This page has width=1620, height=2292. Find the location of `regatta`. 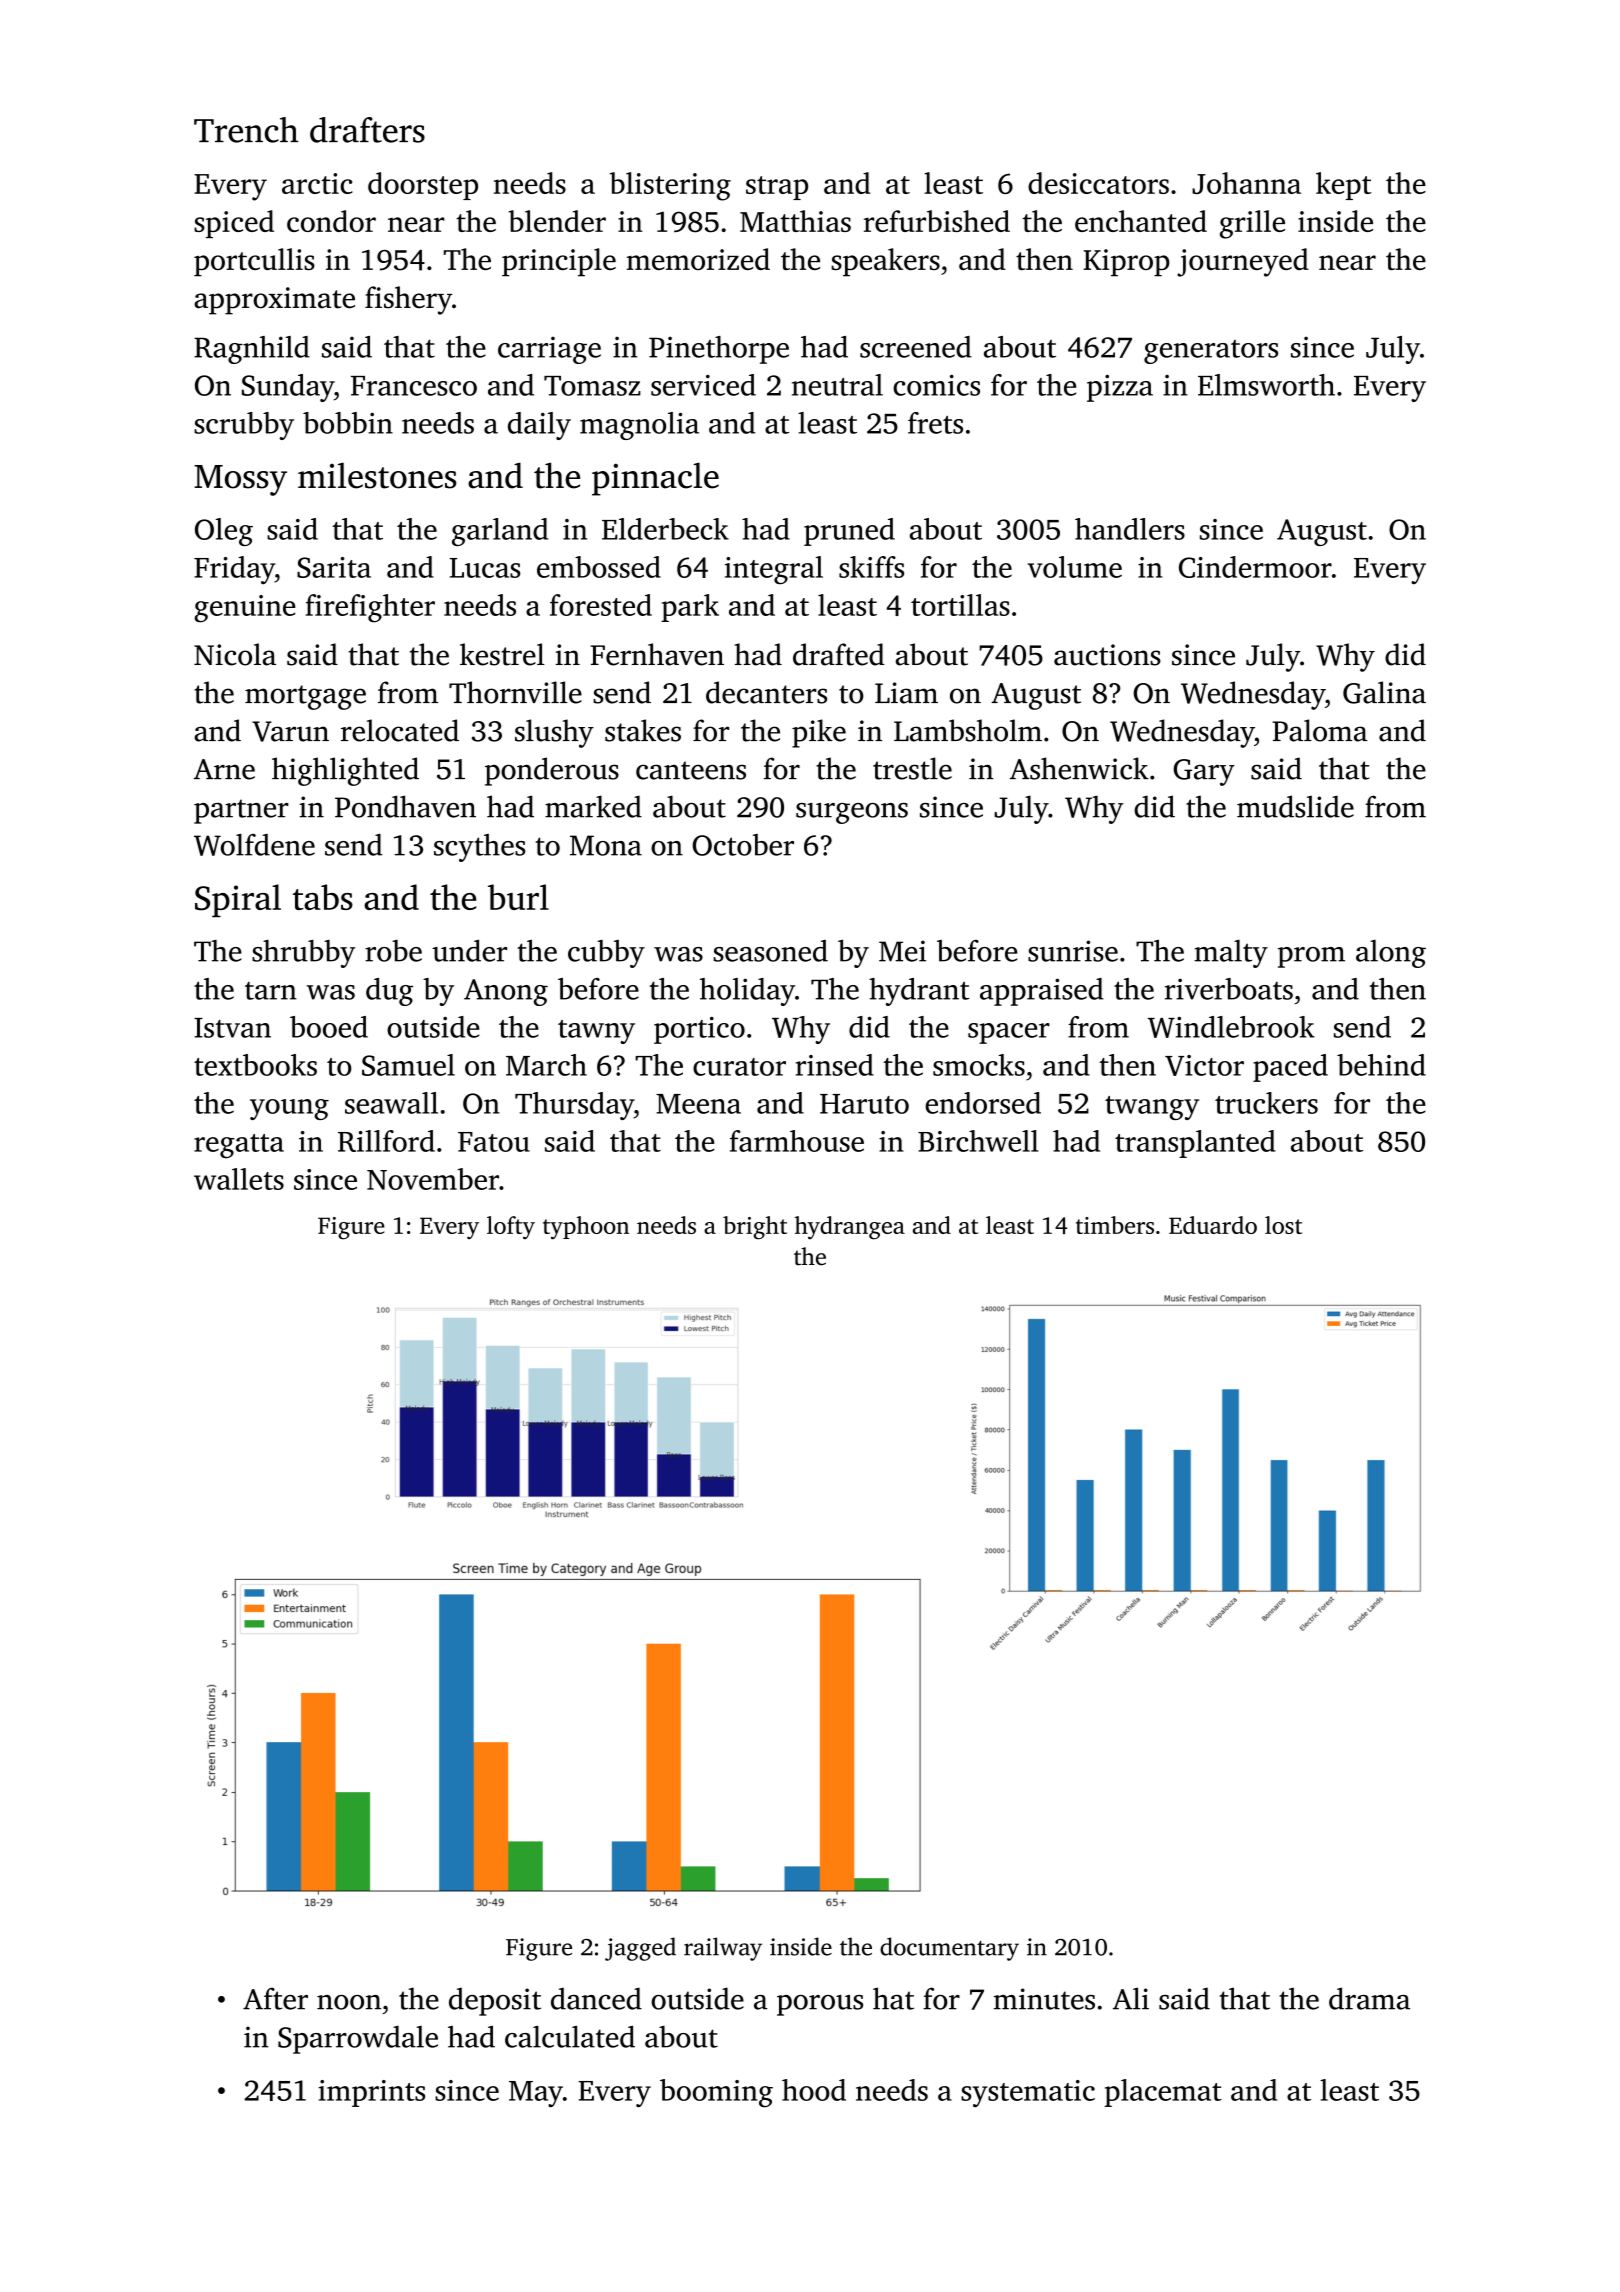

regatta is located at coordinates (239, 1146).
